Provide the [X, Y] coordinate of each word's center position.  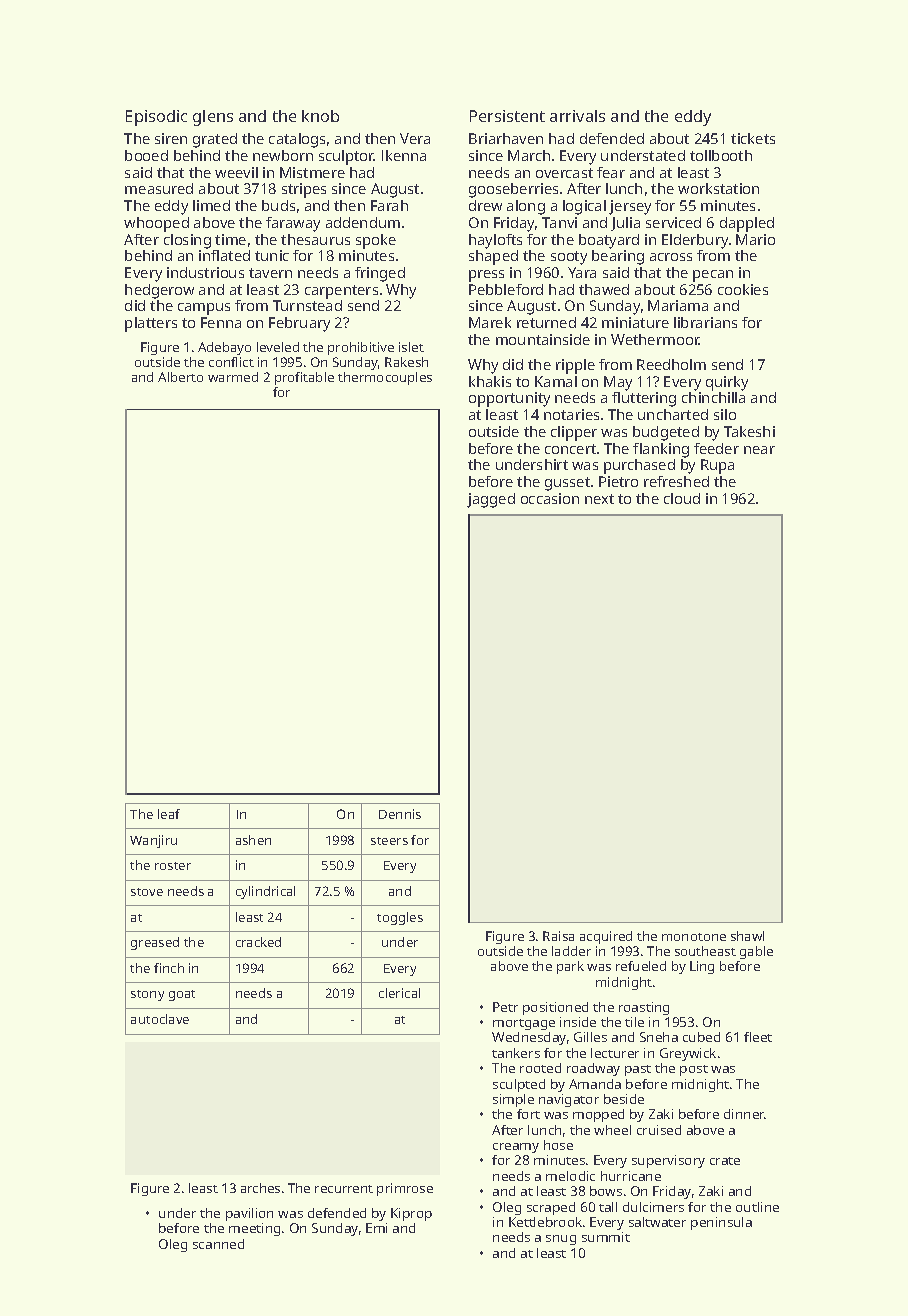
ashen [253, 840]
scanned [218, 1244]
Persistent [507, 116]
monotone [694, 937]
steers [389, 841]
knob [320, 116]
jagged [491, 500]
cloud [682, 498]
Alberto [180, 377]
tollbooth [721, 155]
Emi [376, 1228]
